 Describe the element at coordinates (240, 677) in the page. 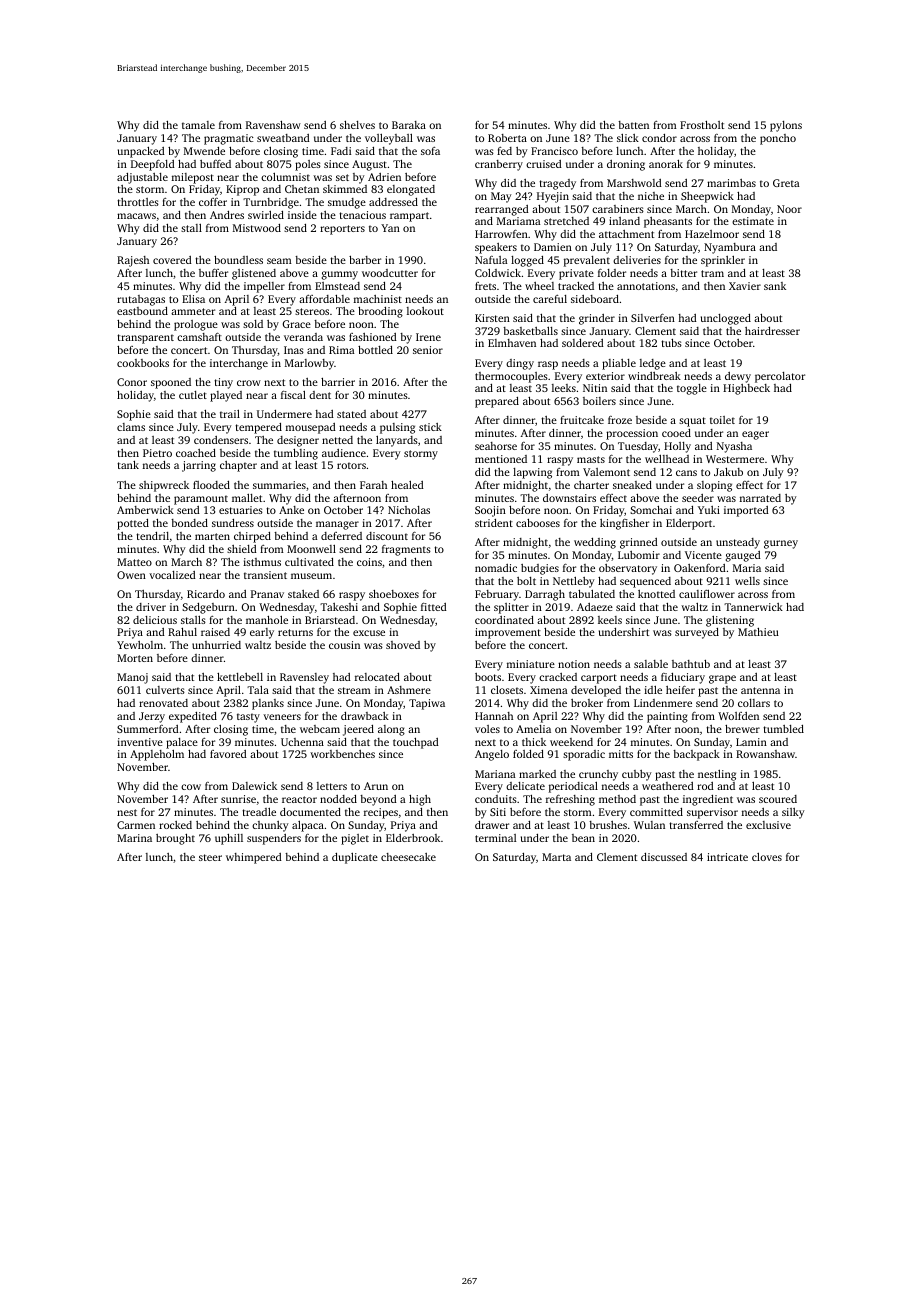

I see `kettlebell` at that location.
